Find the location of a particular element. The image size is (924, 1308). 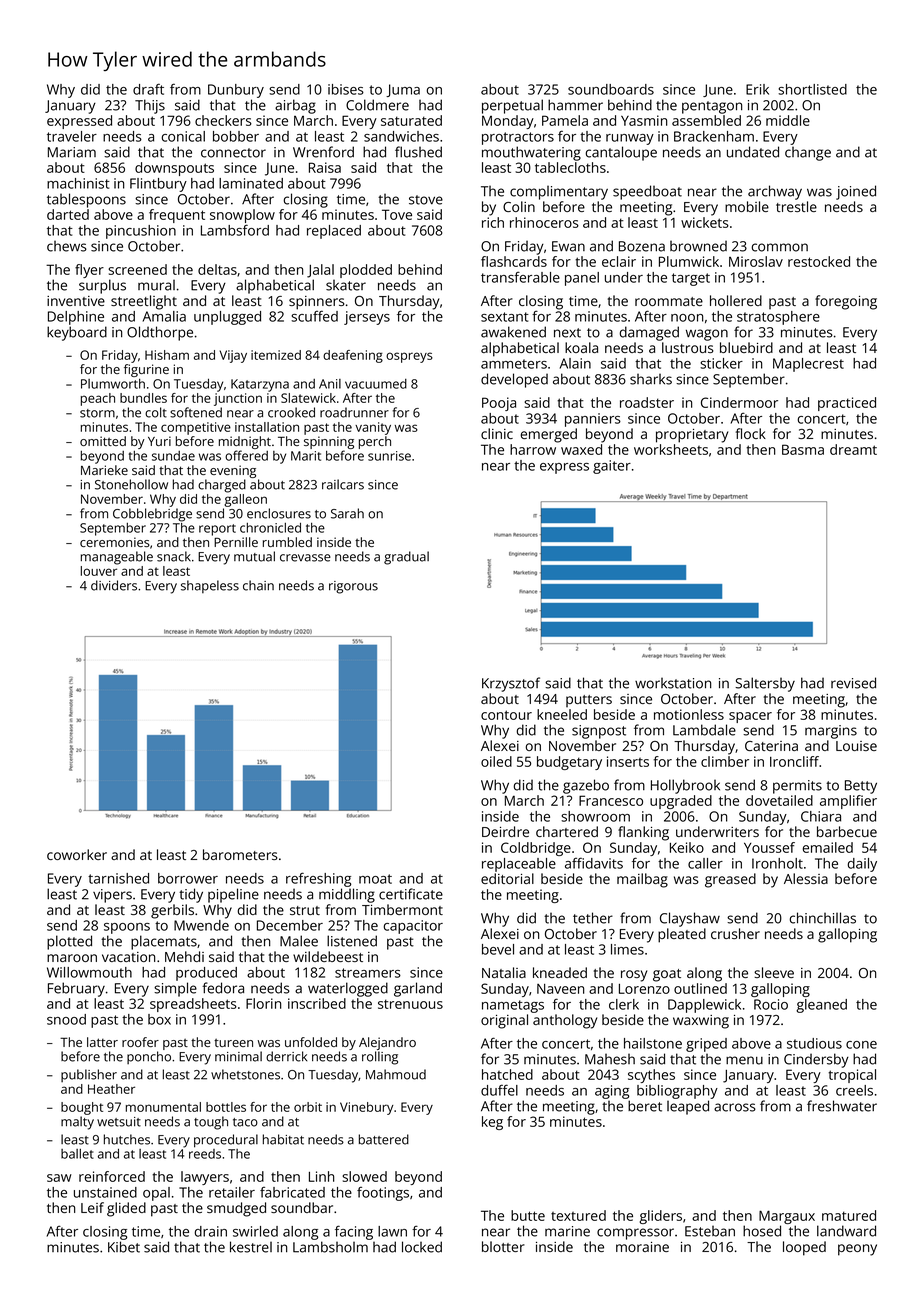

Lambsholm is located at coordinates (330, 1247).
